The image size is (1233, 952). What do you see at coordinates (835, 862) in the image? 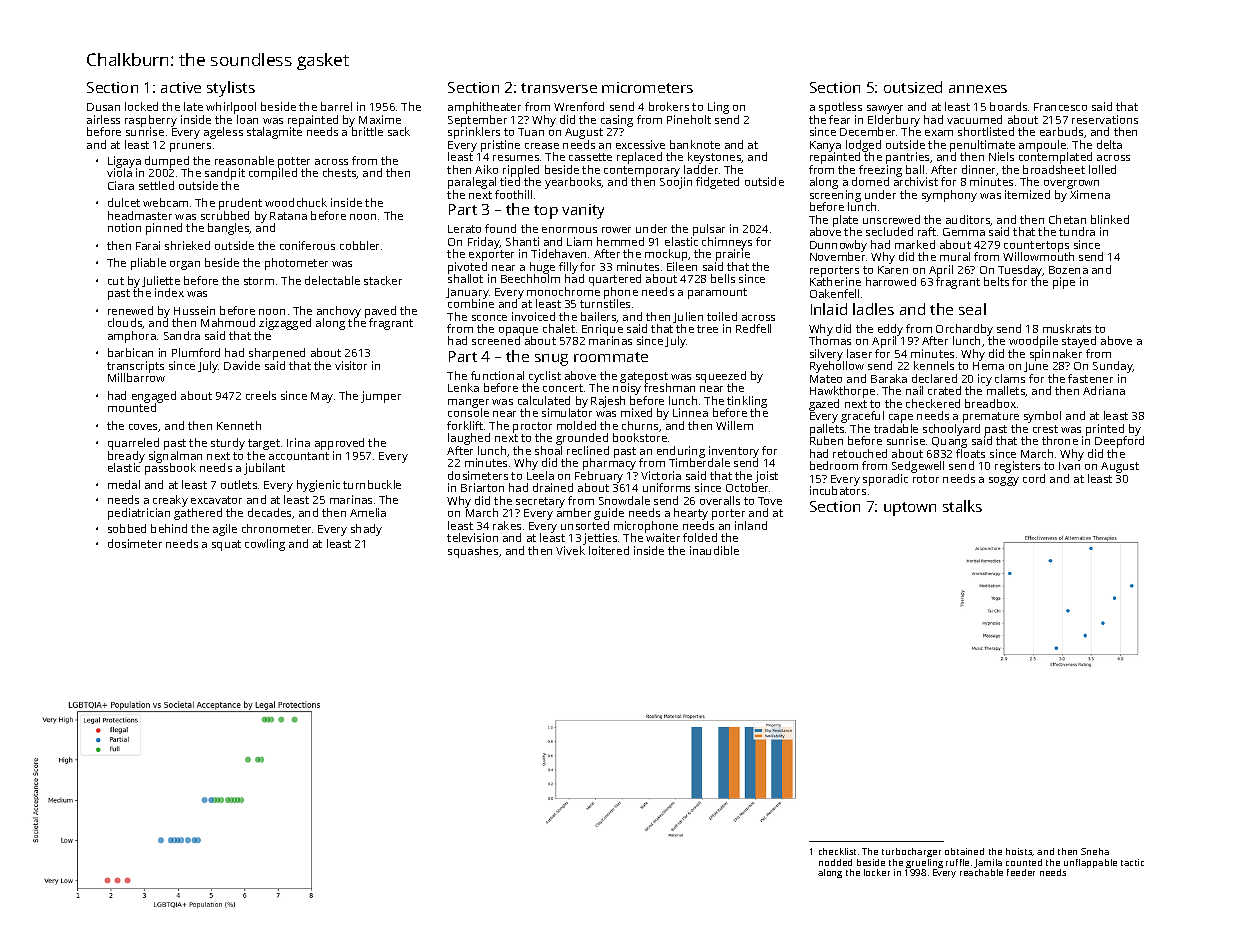
I see `nodded` at bounding box center [835, 862].
